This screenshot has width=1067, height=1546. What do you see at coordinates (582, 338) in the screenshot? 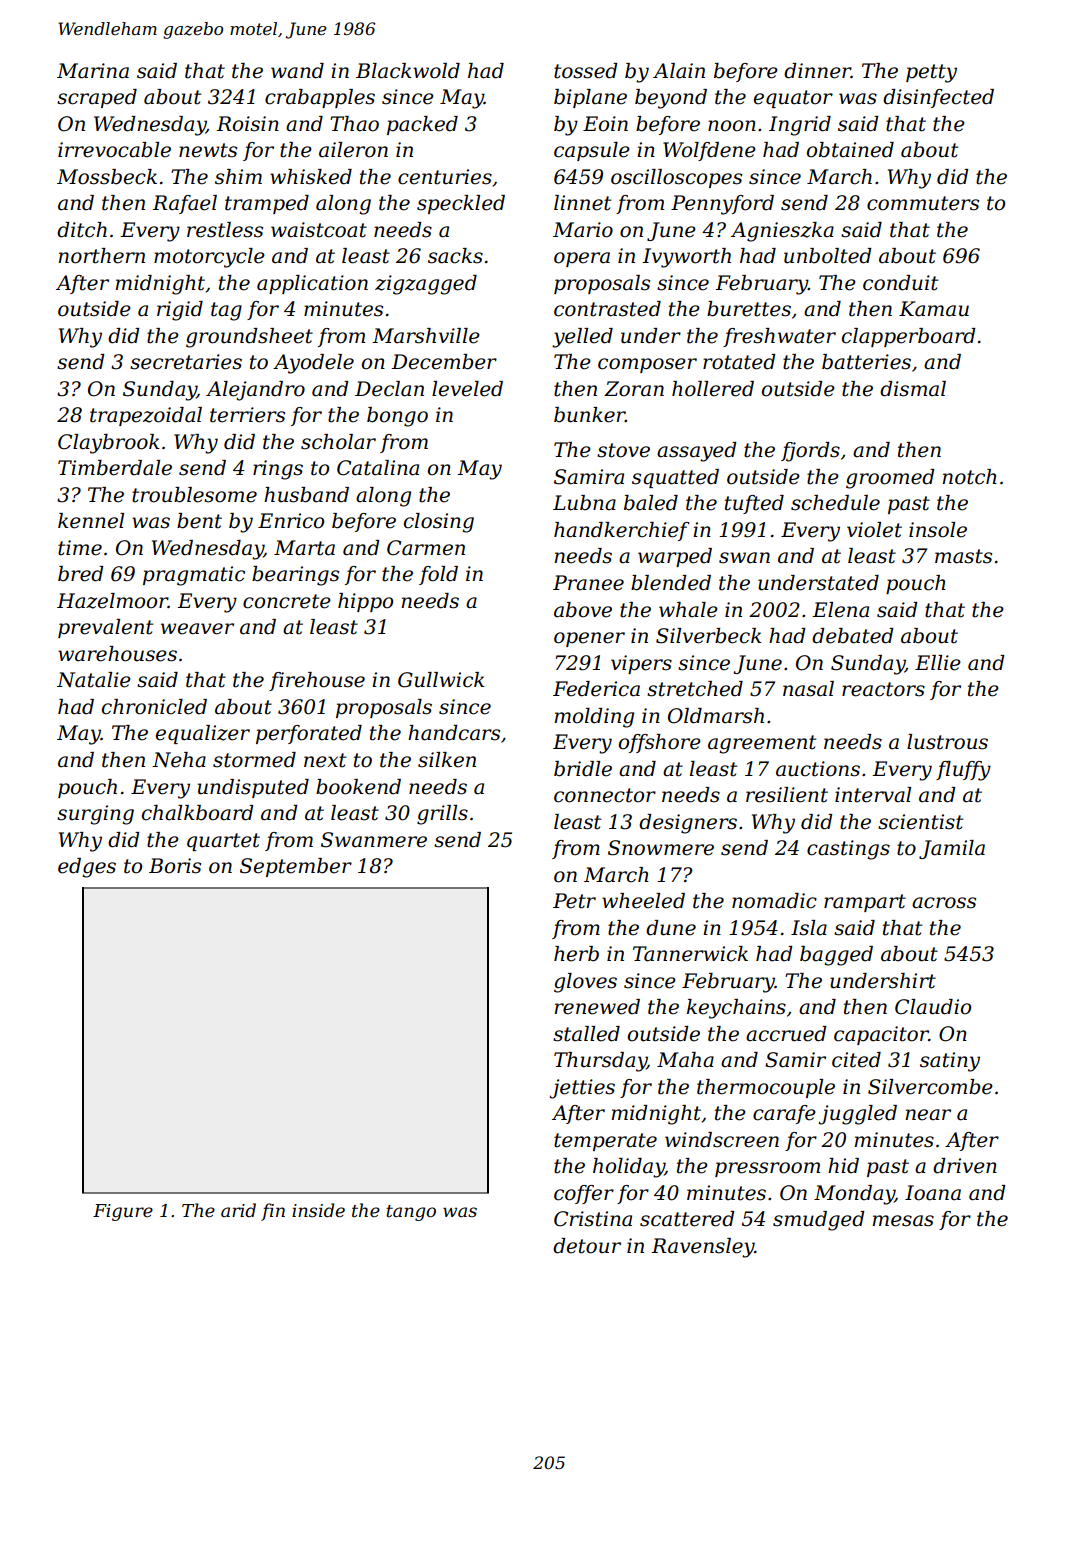
I see `yelled` at bounding box center [582, 338].
